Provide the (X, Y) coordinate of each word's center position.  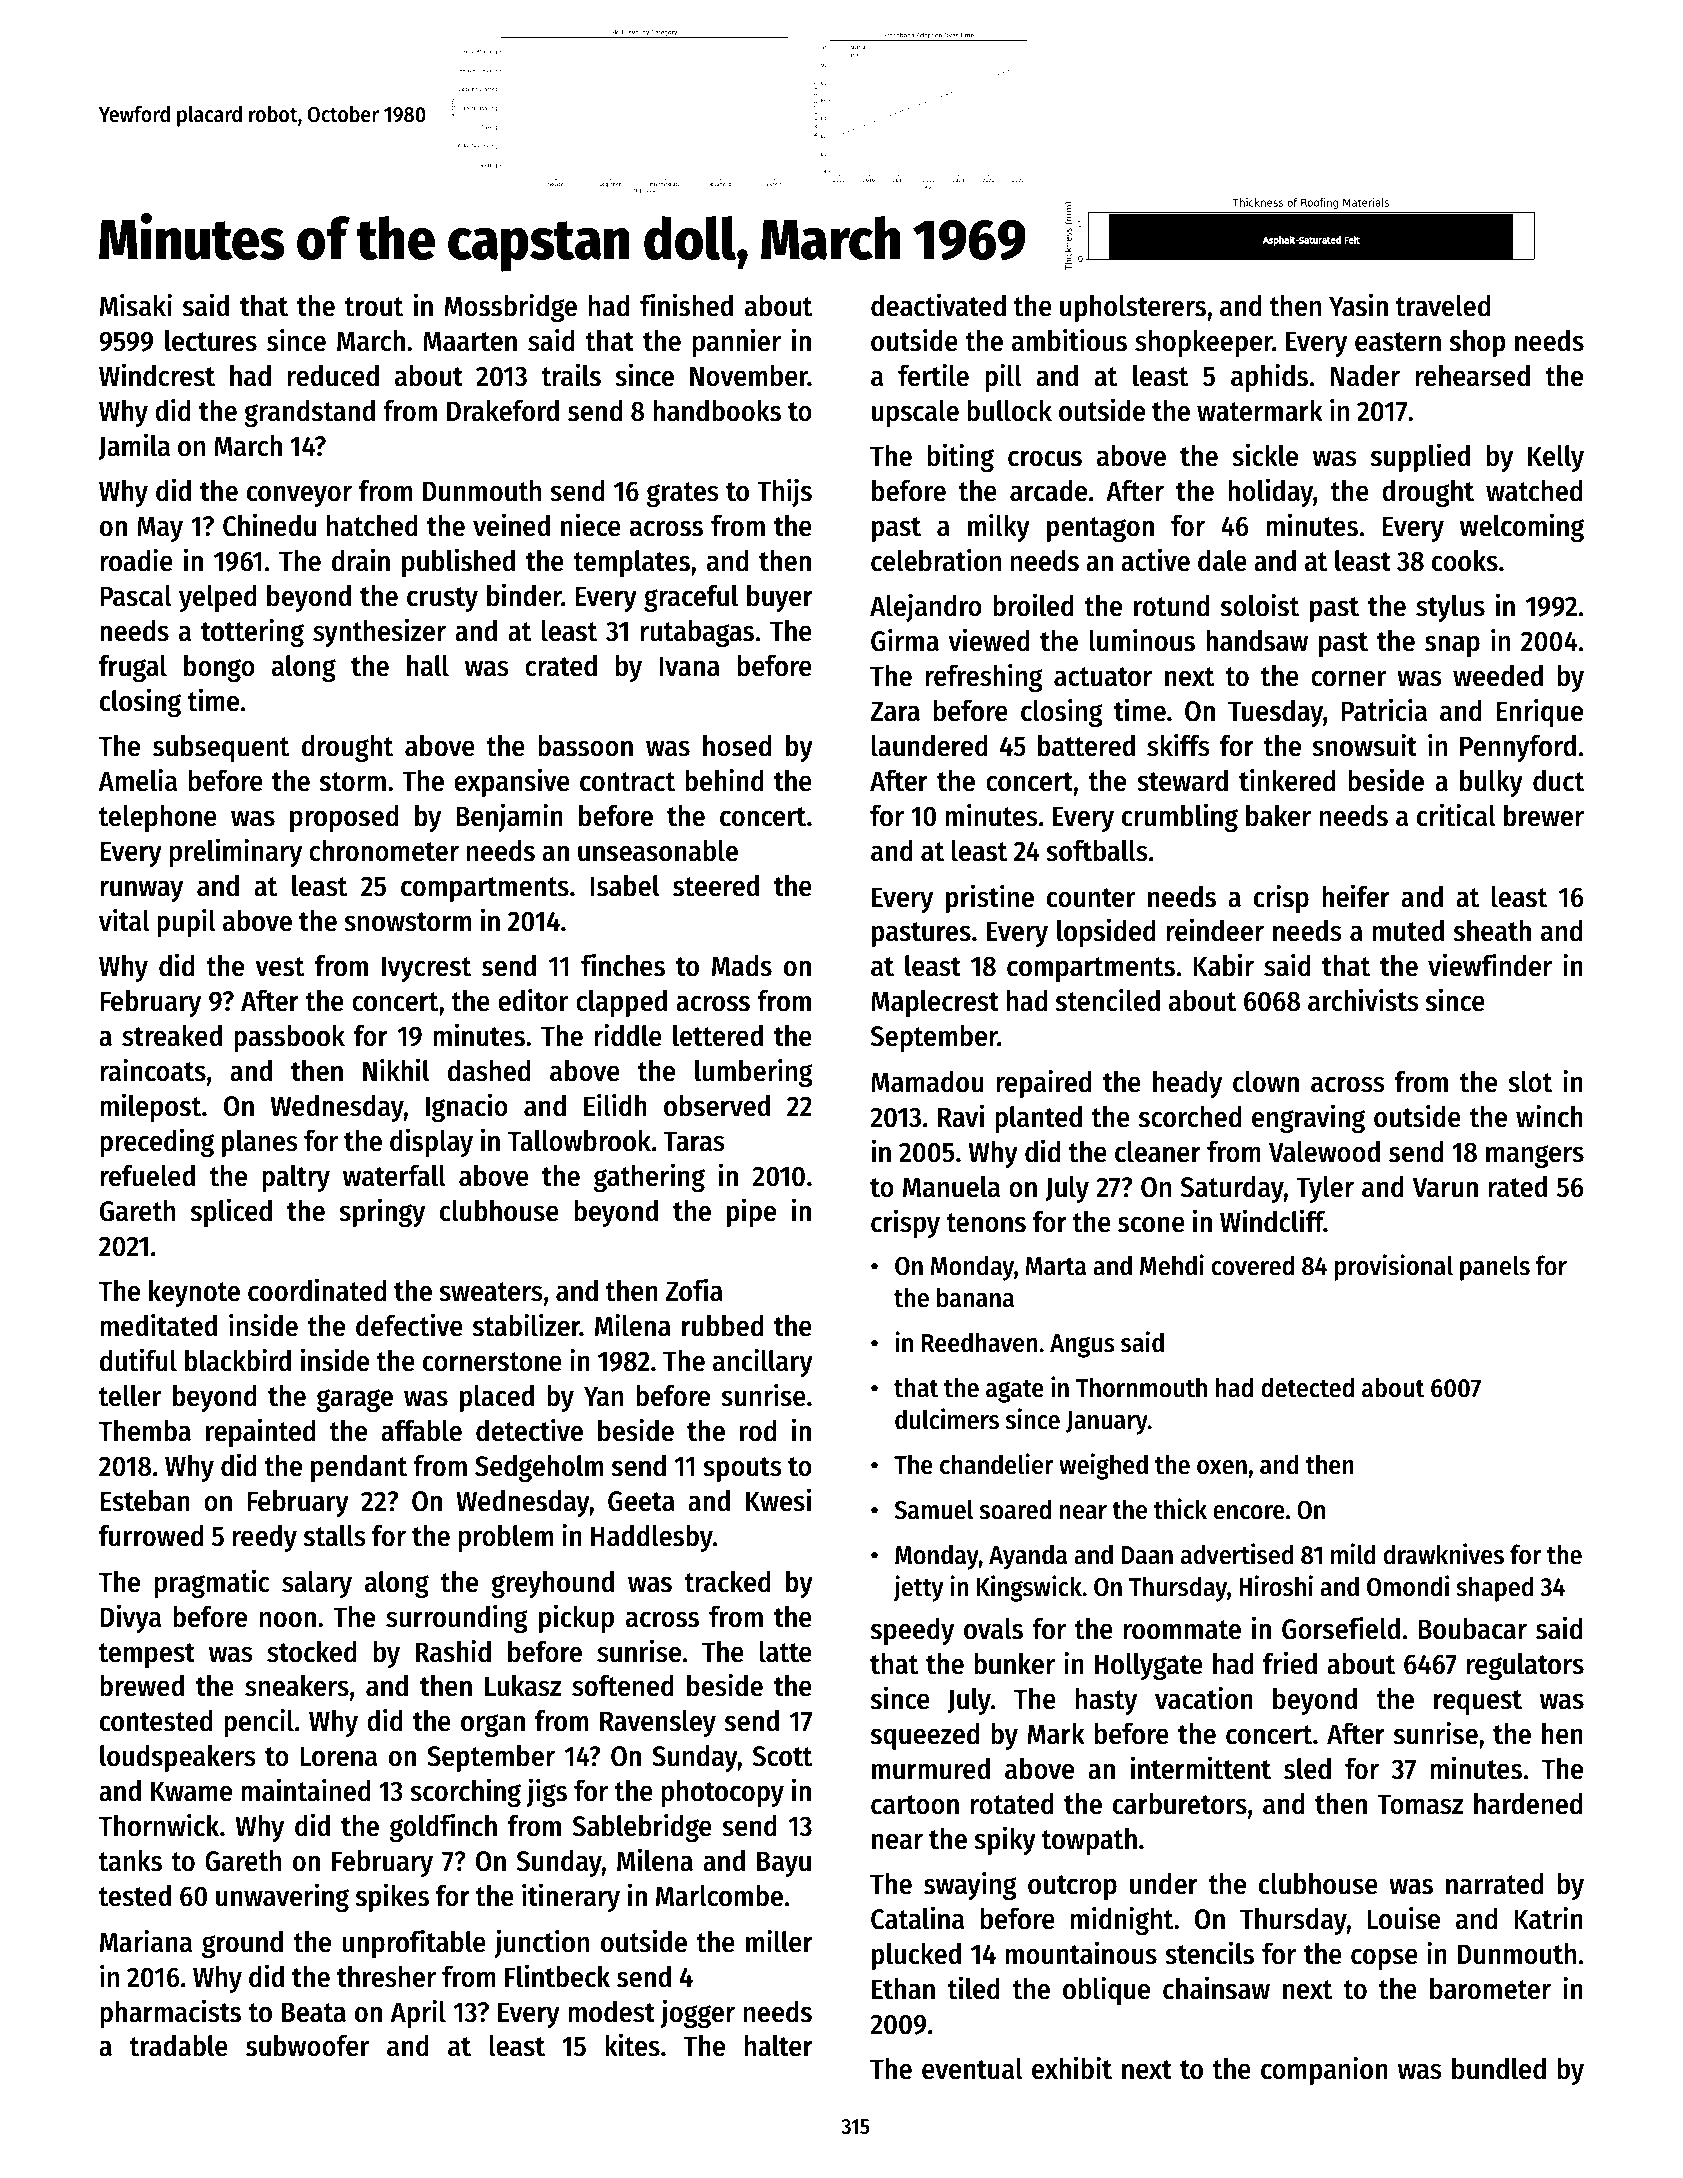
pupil (186, 922)
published (458, 562)
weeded (1498, 676)
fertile (933, 375)
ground (242, 1944)
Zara (895, 711)
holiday (1270, 492)
